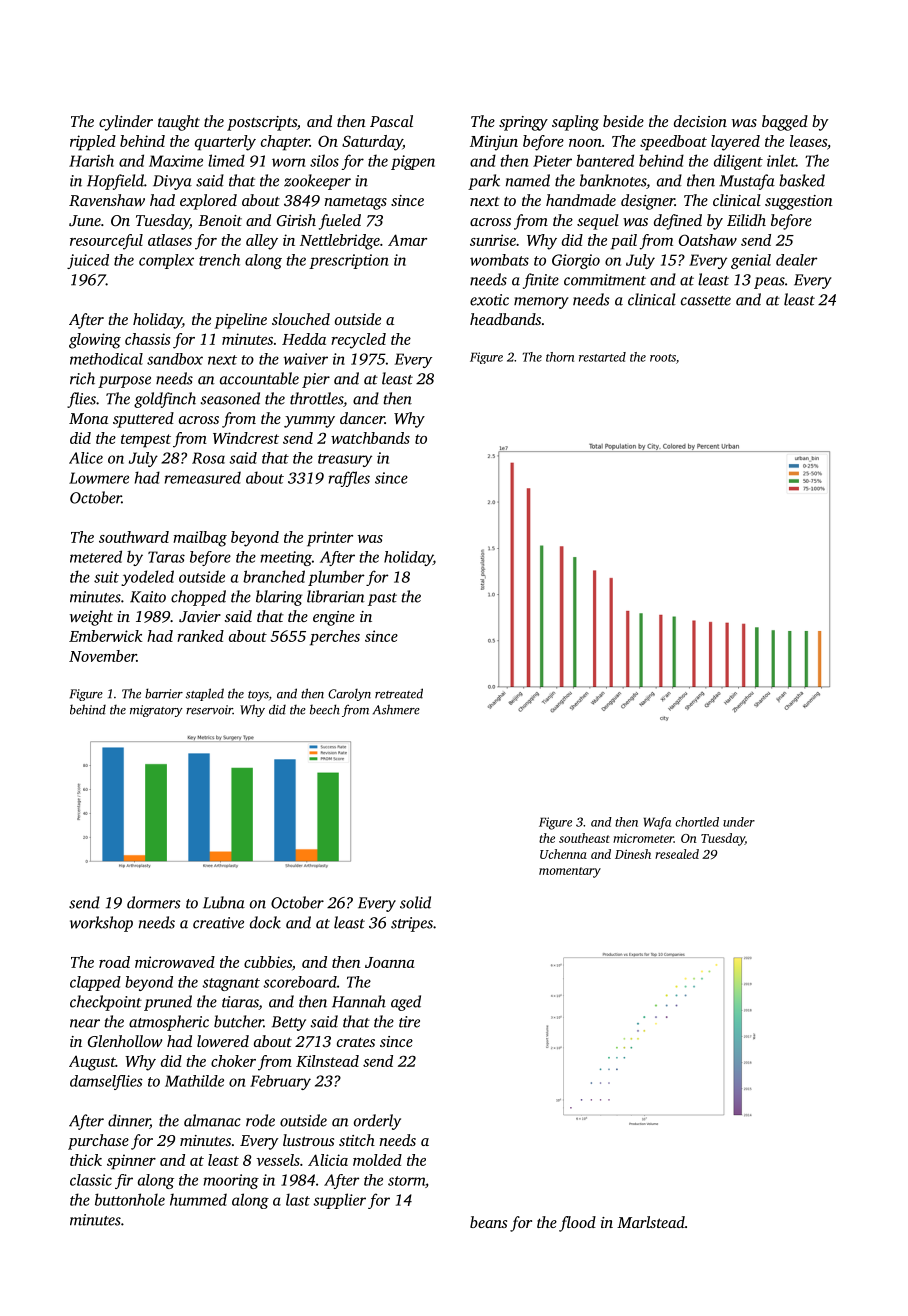  What do you see at coordinates (260, 1120) in the document?
I see `rode` at bounding box center [260, 1120].
